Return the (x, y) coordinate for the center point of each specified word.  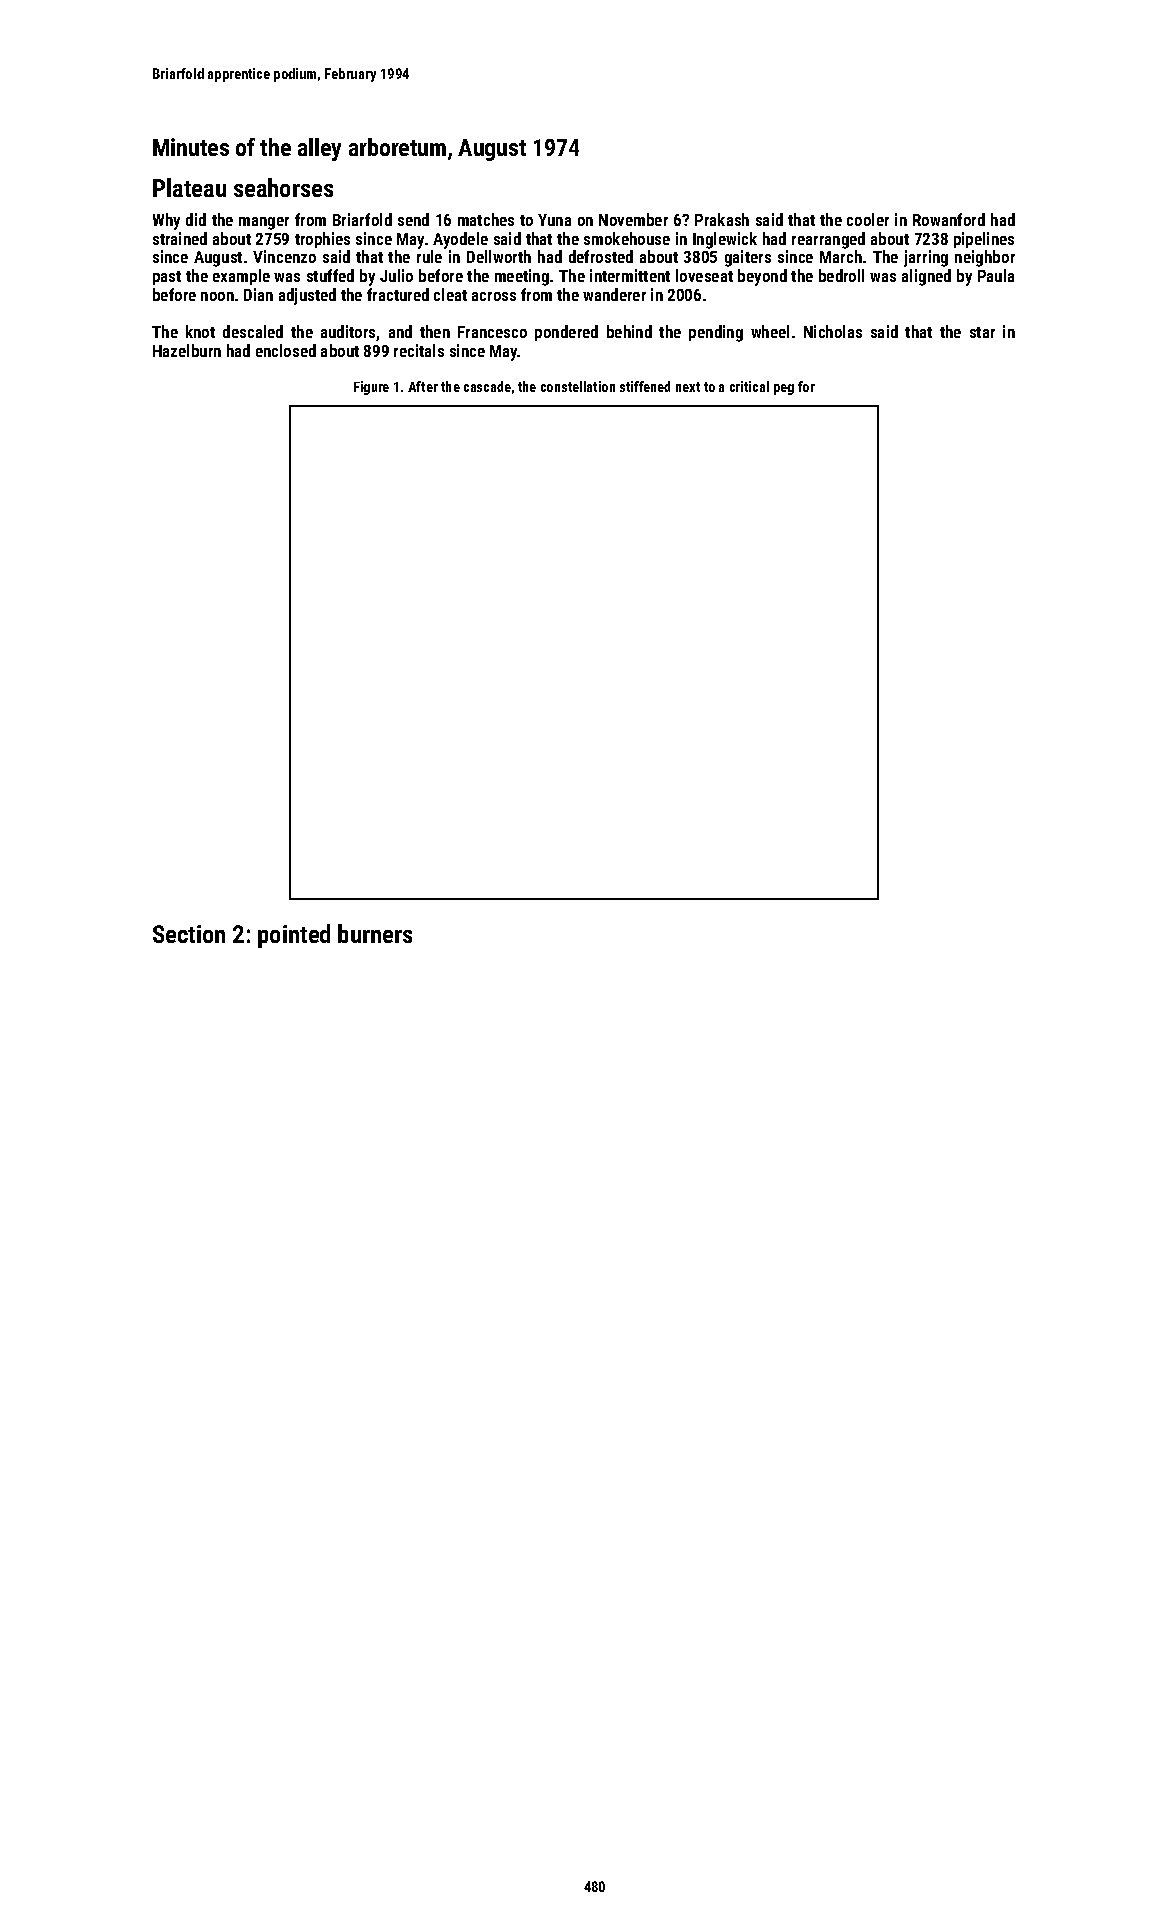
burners (375, 933)
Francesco (492, 332)
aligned (926, 277)
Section (189, 934)
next (688, 387)
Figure (371, 388)
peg (784, 389)
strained (180, 238)
